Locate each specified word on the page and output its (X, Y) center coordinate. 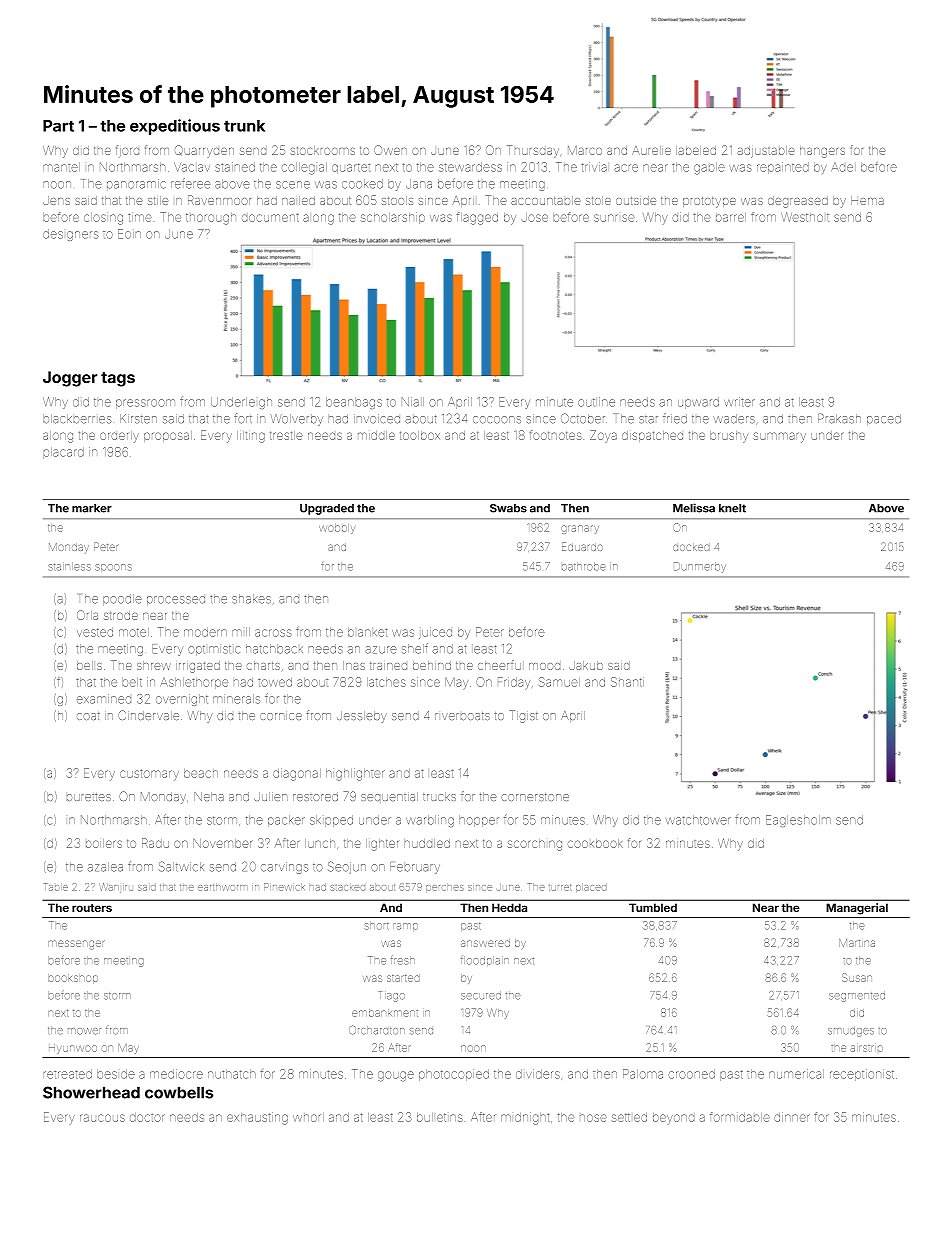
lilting (251, 437)
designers (71, 235)
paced (884, 419)
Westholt (805, 217)
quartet (351, 168)
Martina (857, 943)
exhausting (257, 1118)
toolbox (420, 435)
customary (149, 775)
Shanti (627, 682)
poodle (122, 599)
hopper (479, 821)
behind (432, 665)
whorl (308, 1117)
